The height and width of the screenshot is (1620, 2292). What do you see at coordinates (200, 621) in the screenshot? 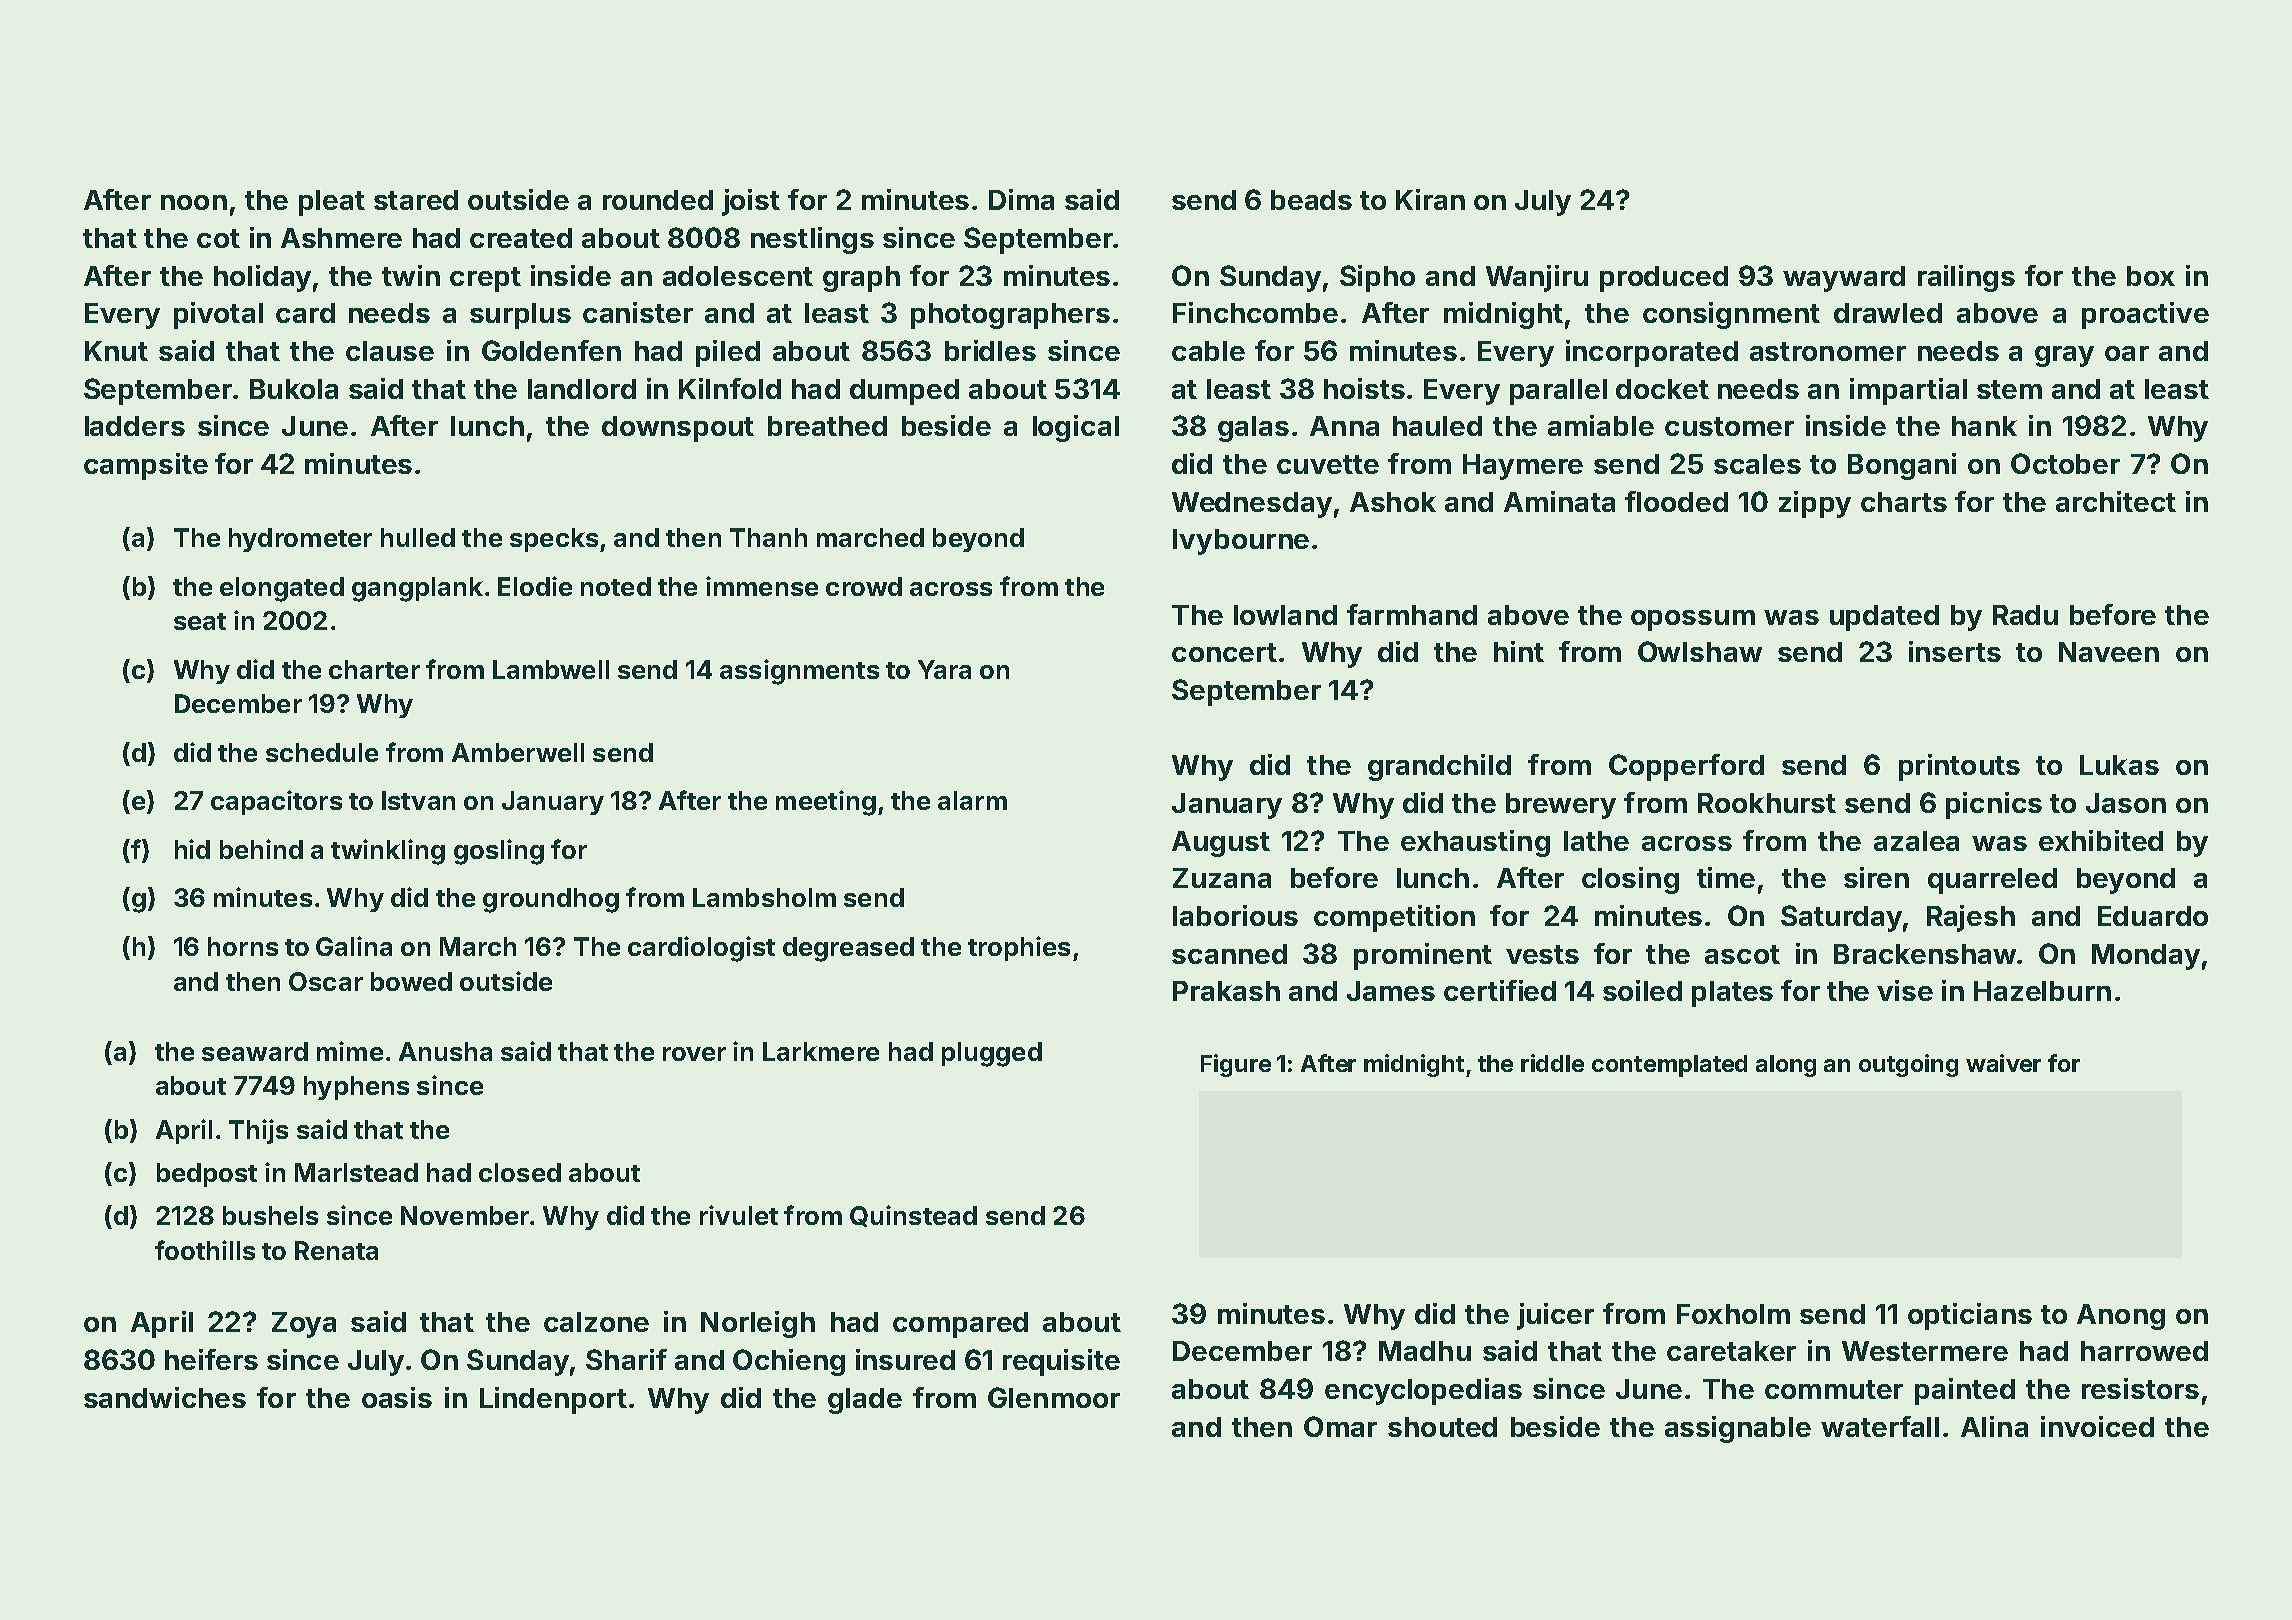
I see `seat` at bounding box center [200, 621].
